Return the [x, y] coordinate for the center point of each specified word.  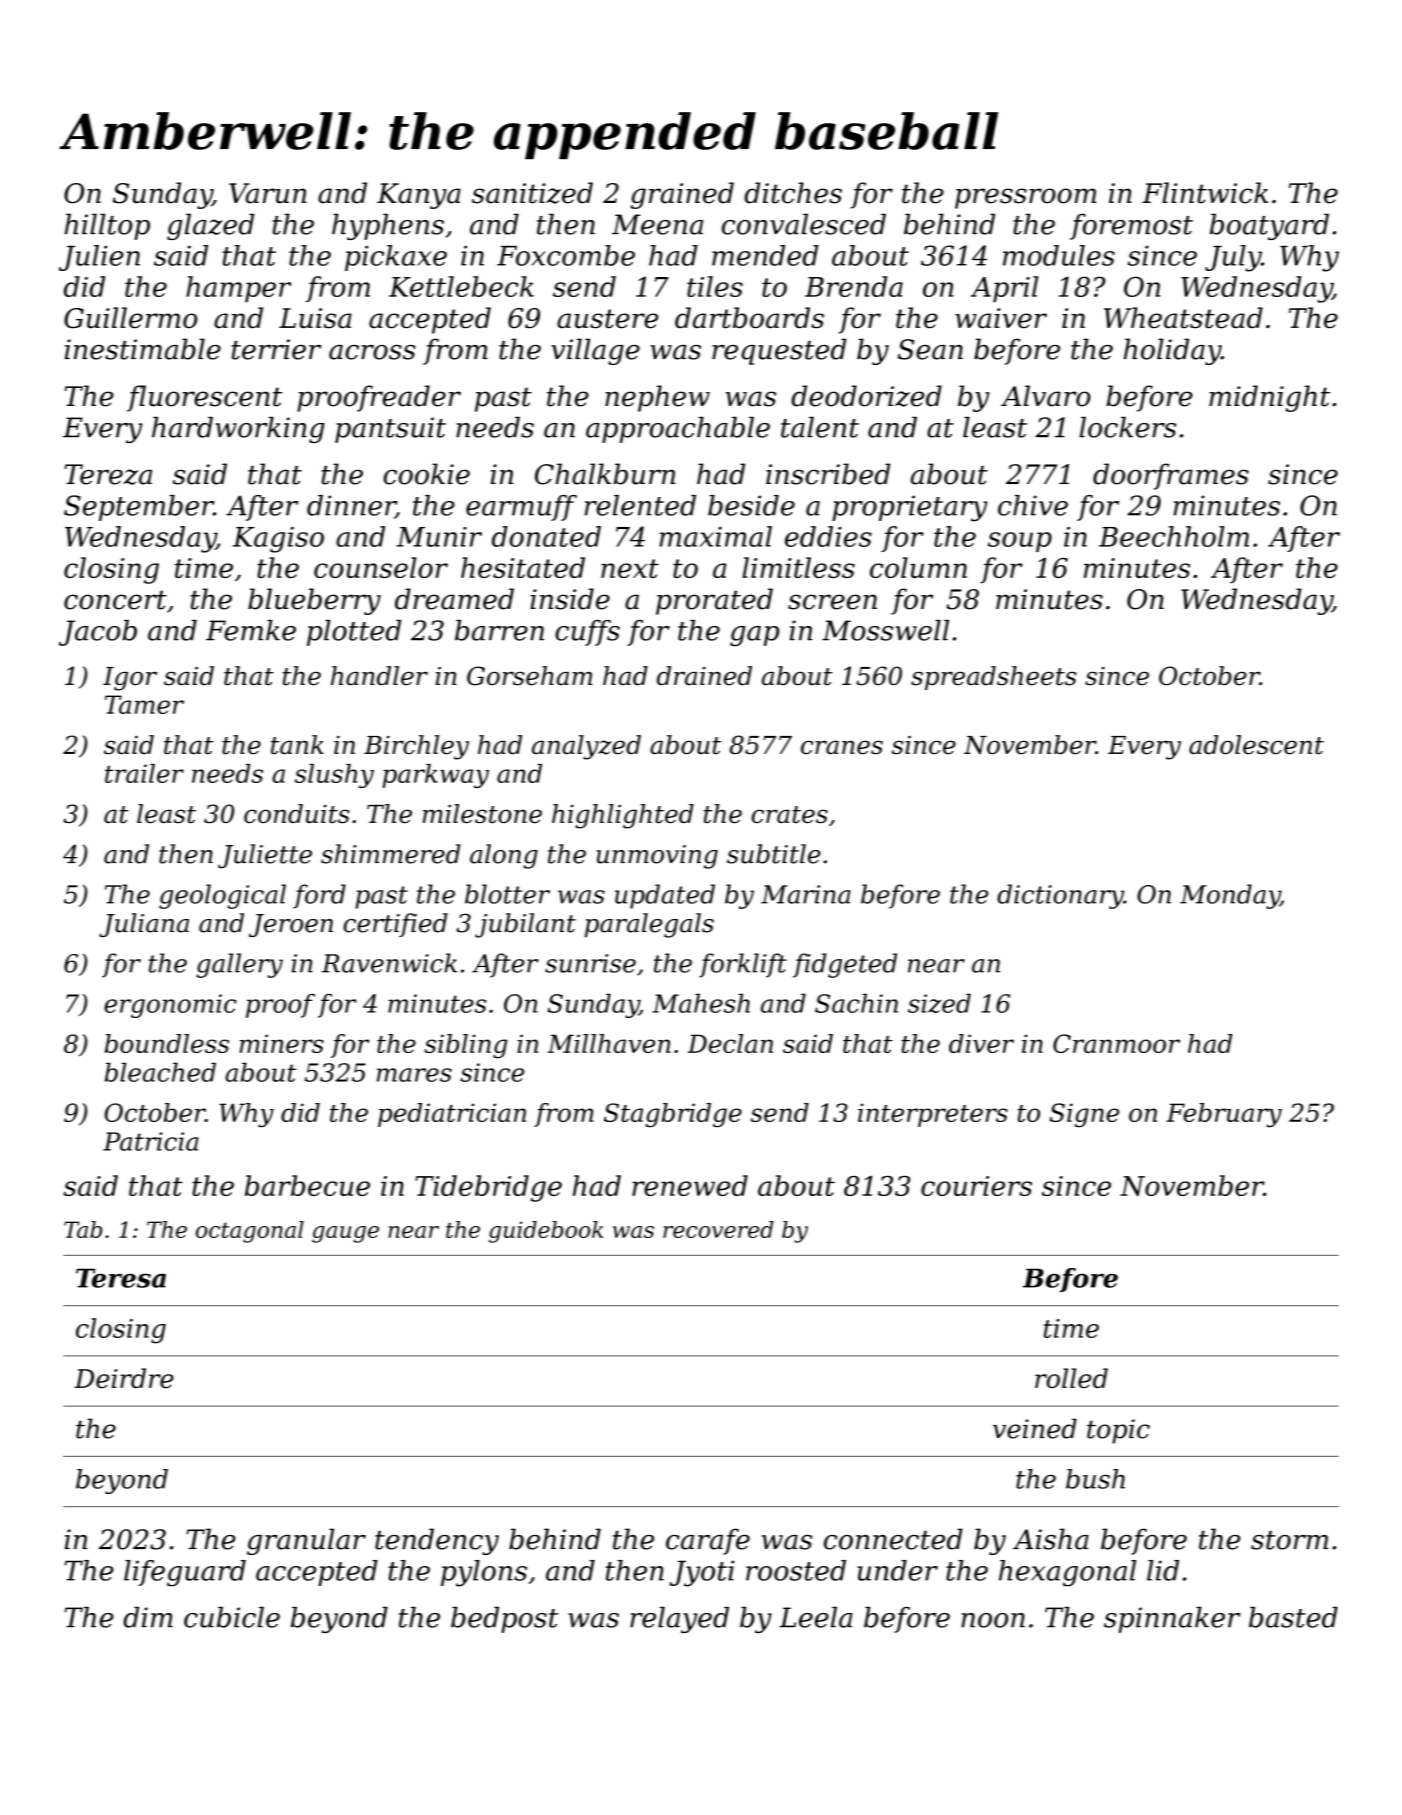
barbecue [307, 1185]
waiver [1001, 318]
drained [704, 676]
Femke [251, 630]
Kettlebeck [461, 286]
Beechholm [1174, 536]
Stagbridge [673, 1115]
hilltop [107, 226]
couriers [976, 1186]
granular [306, 1541]
